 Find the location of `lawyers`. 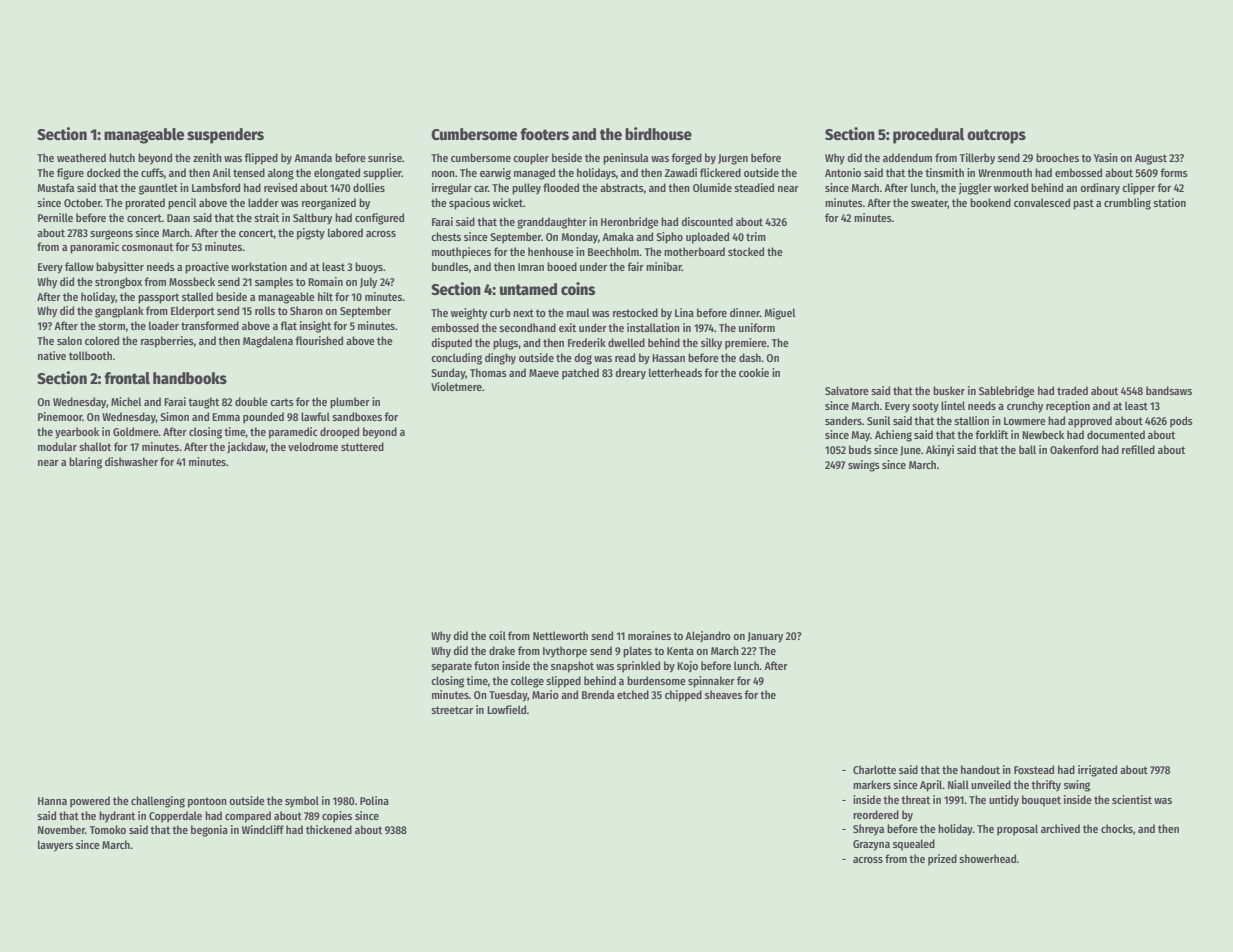

lawyers is located at coordinates (55, 846).
